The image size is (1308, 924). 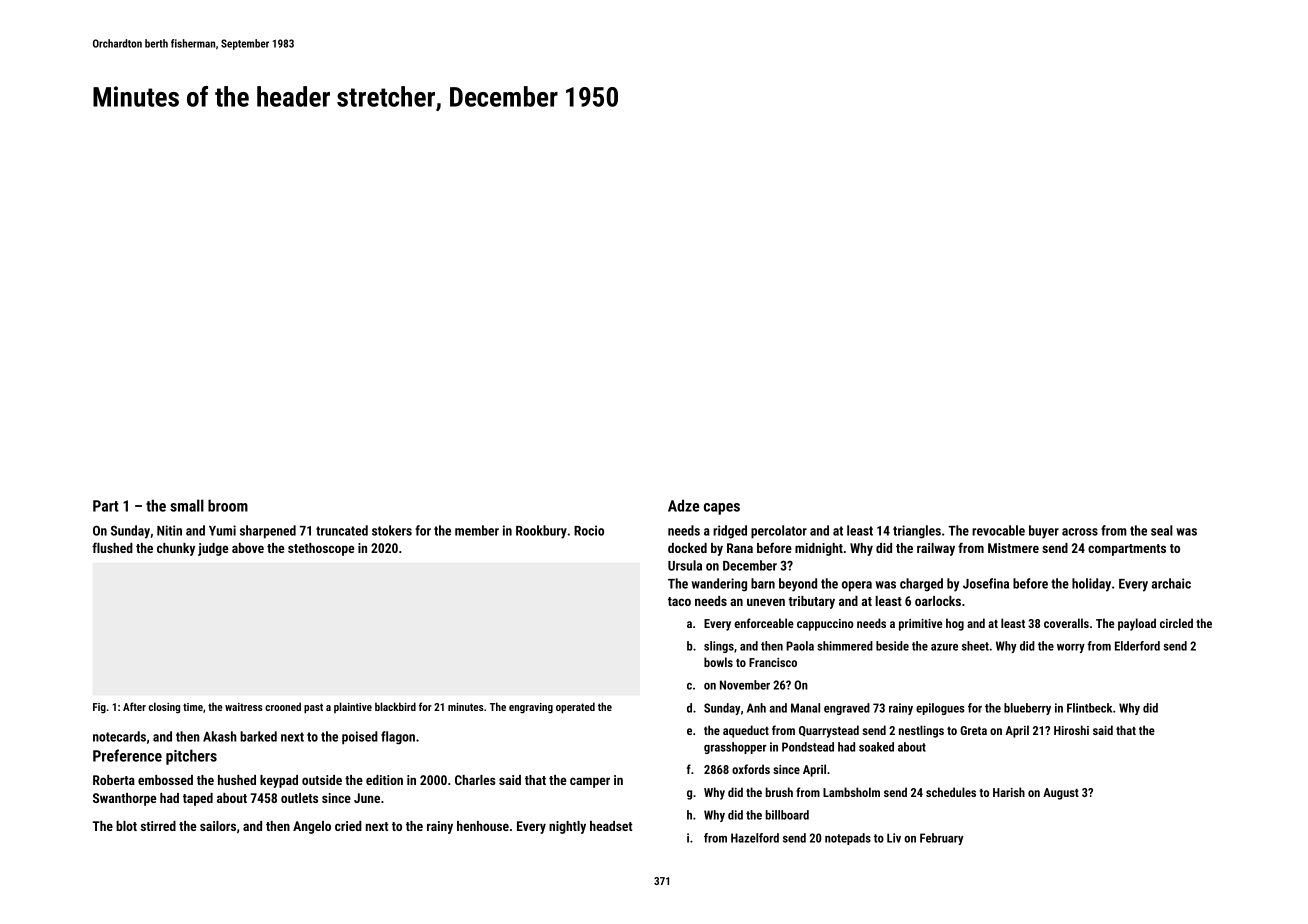 What do you see at coordinates (258, 736) in the screenshot?
I see `barked` at bounding box center [258, 736].
